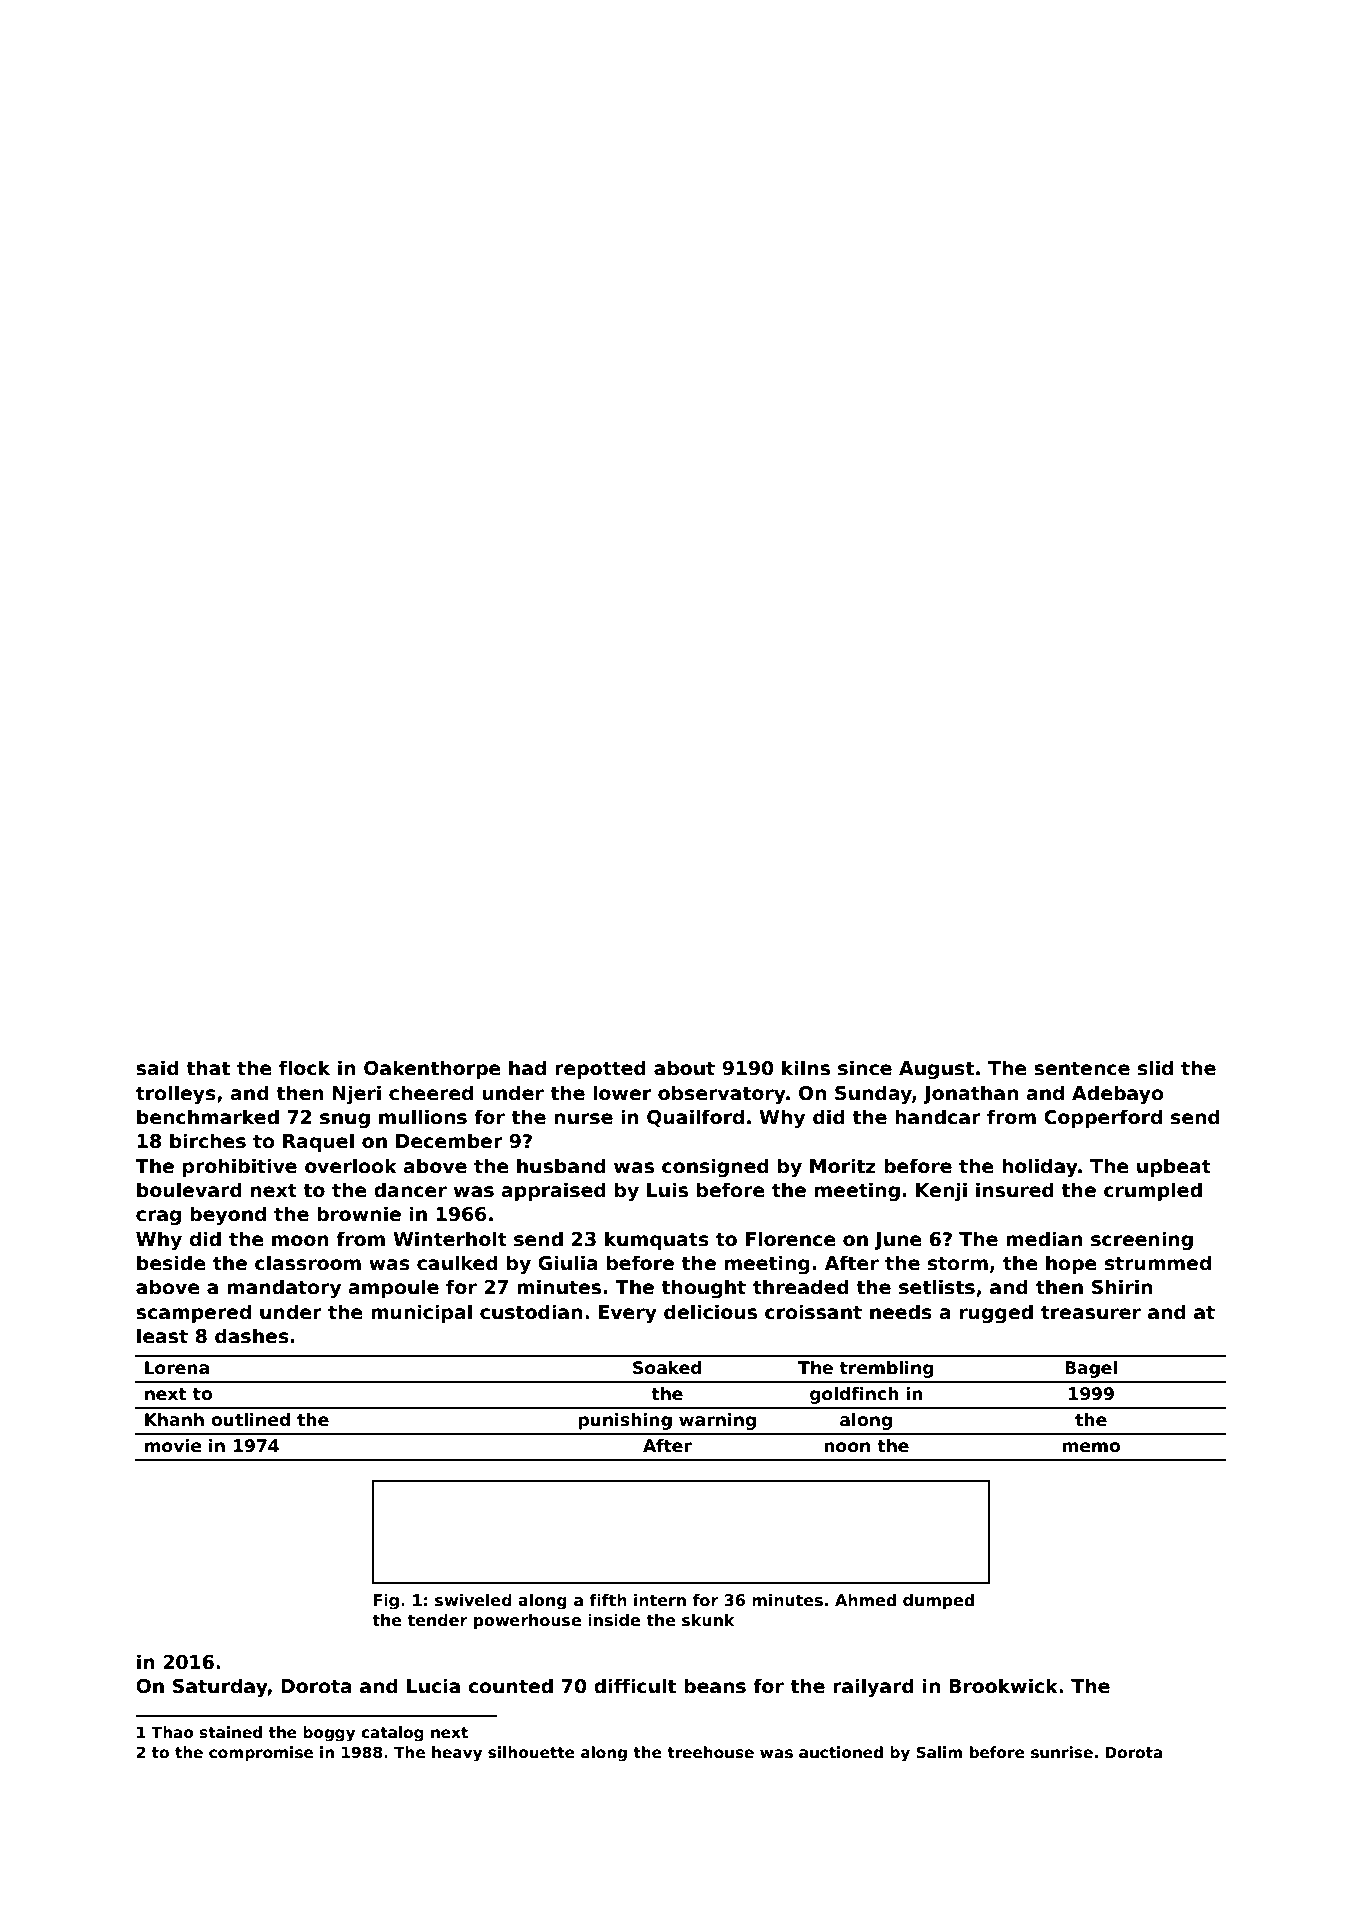  What do you see at coordinates (433, 1686) in the image?
I see `Lucia` at bounding box center [433, 1686].
